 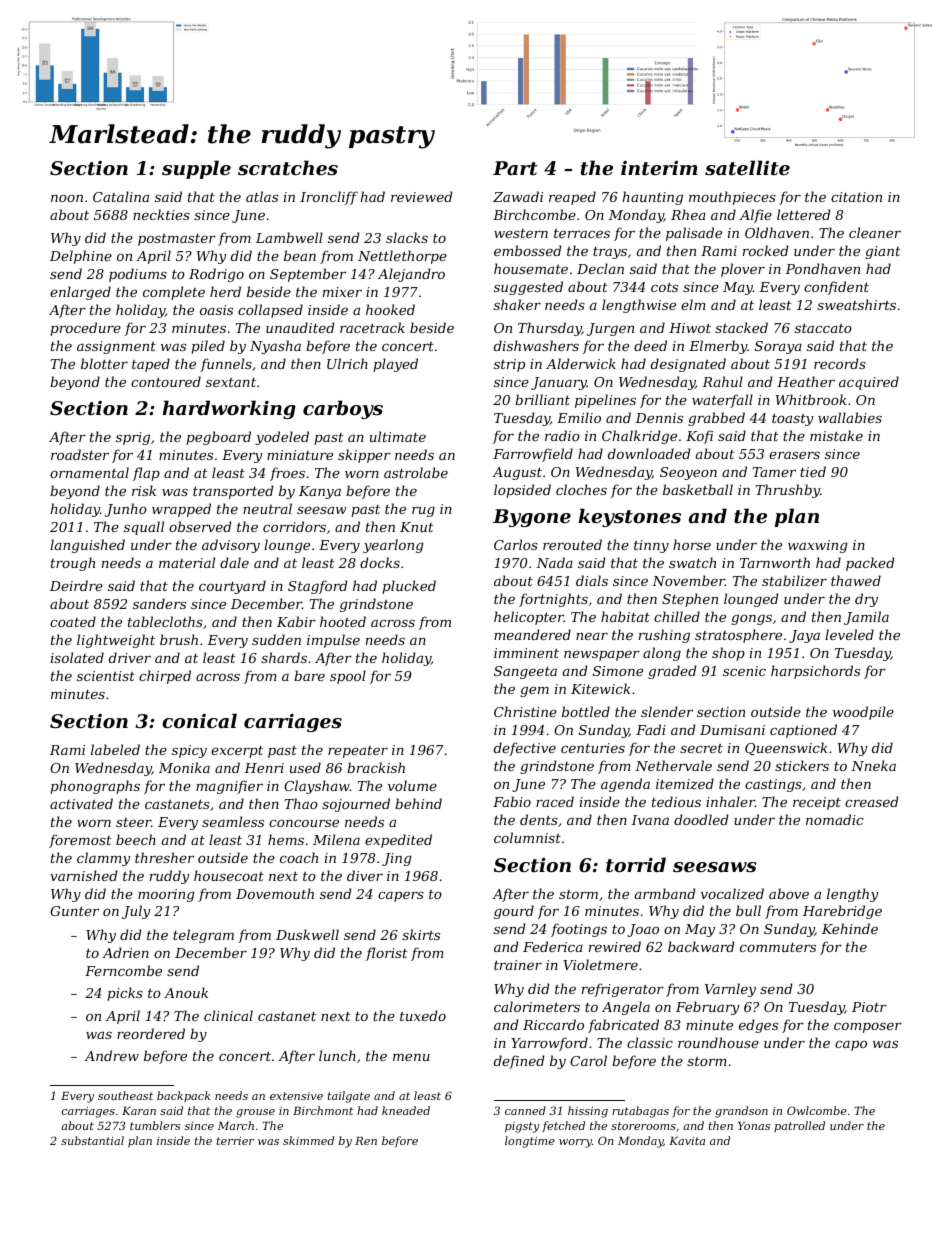 What do you see at coordinates (67, 198) in the document?
I see `noon` at bounding box center [67, 198].
